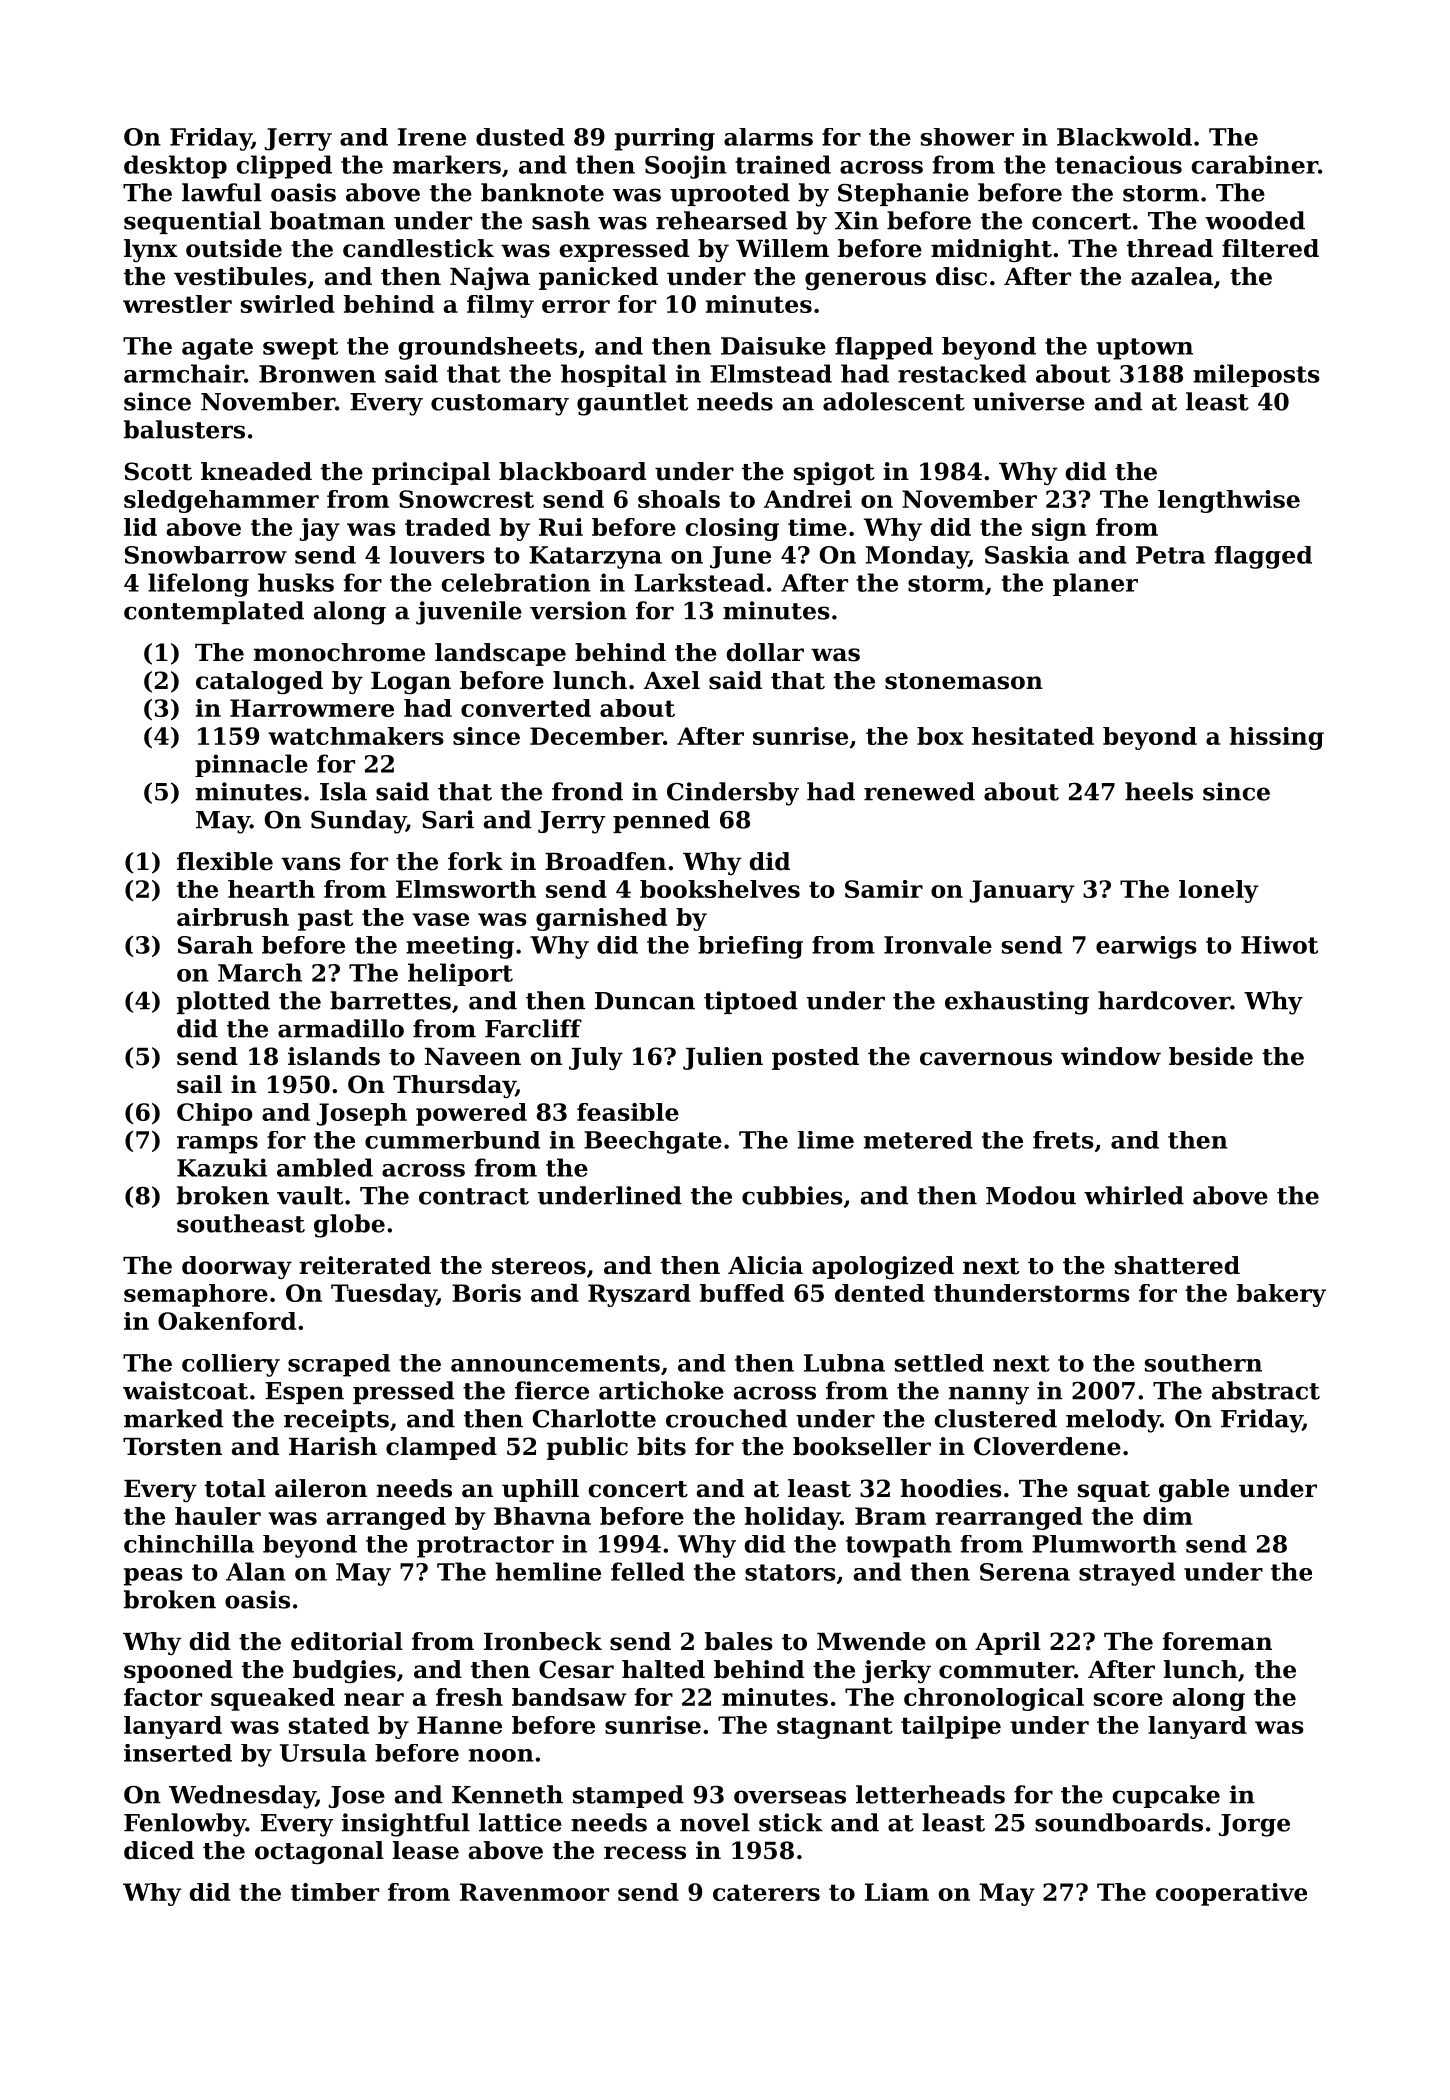  I want to click on Hiwot, so click(1279, 945).
